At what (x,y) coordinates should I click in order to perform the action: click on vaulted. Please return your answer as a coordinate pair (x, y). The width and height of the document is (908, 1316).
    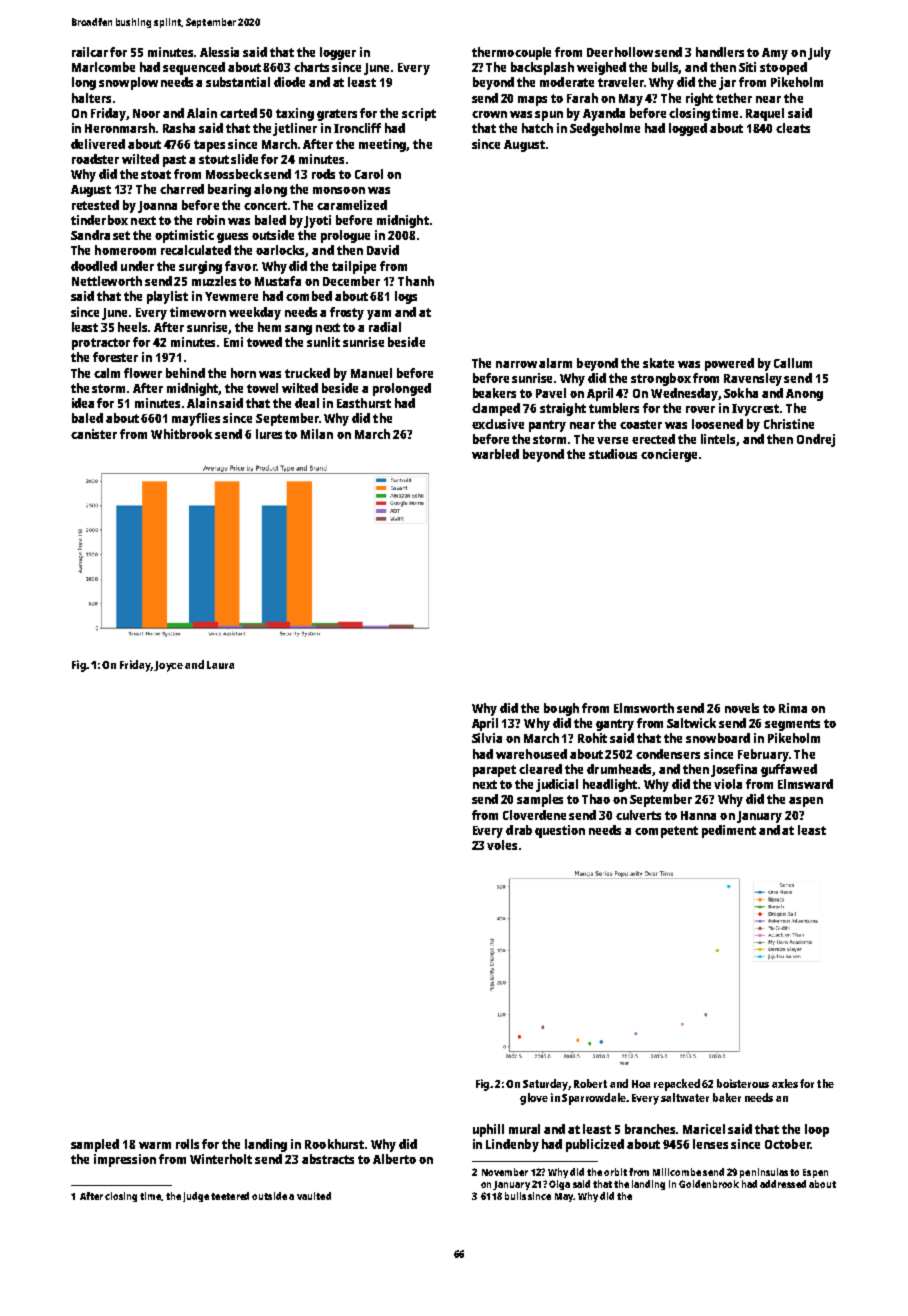
    Looking at the image, I should click on (314, 1196).
